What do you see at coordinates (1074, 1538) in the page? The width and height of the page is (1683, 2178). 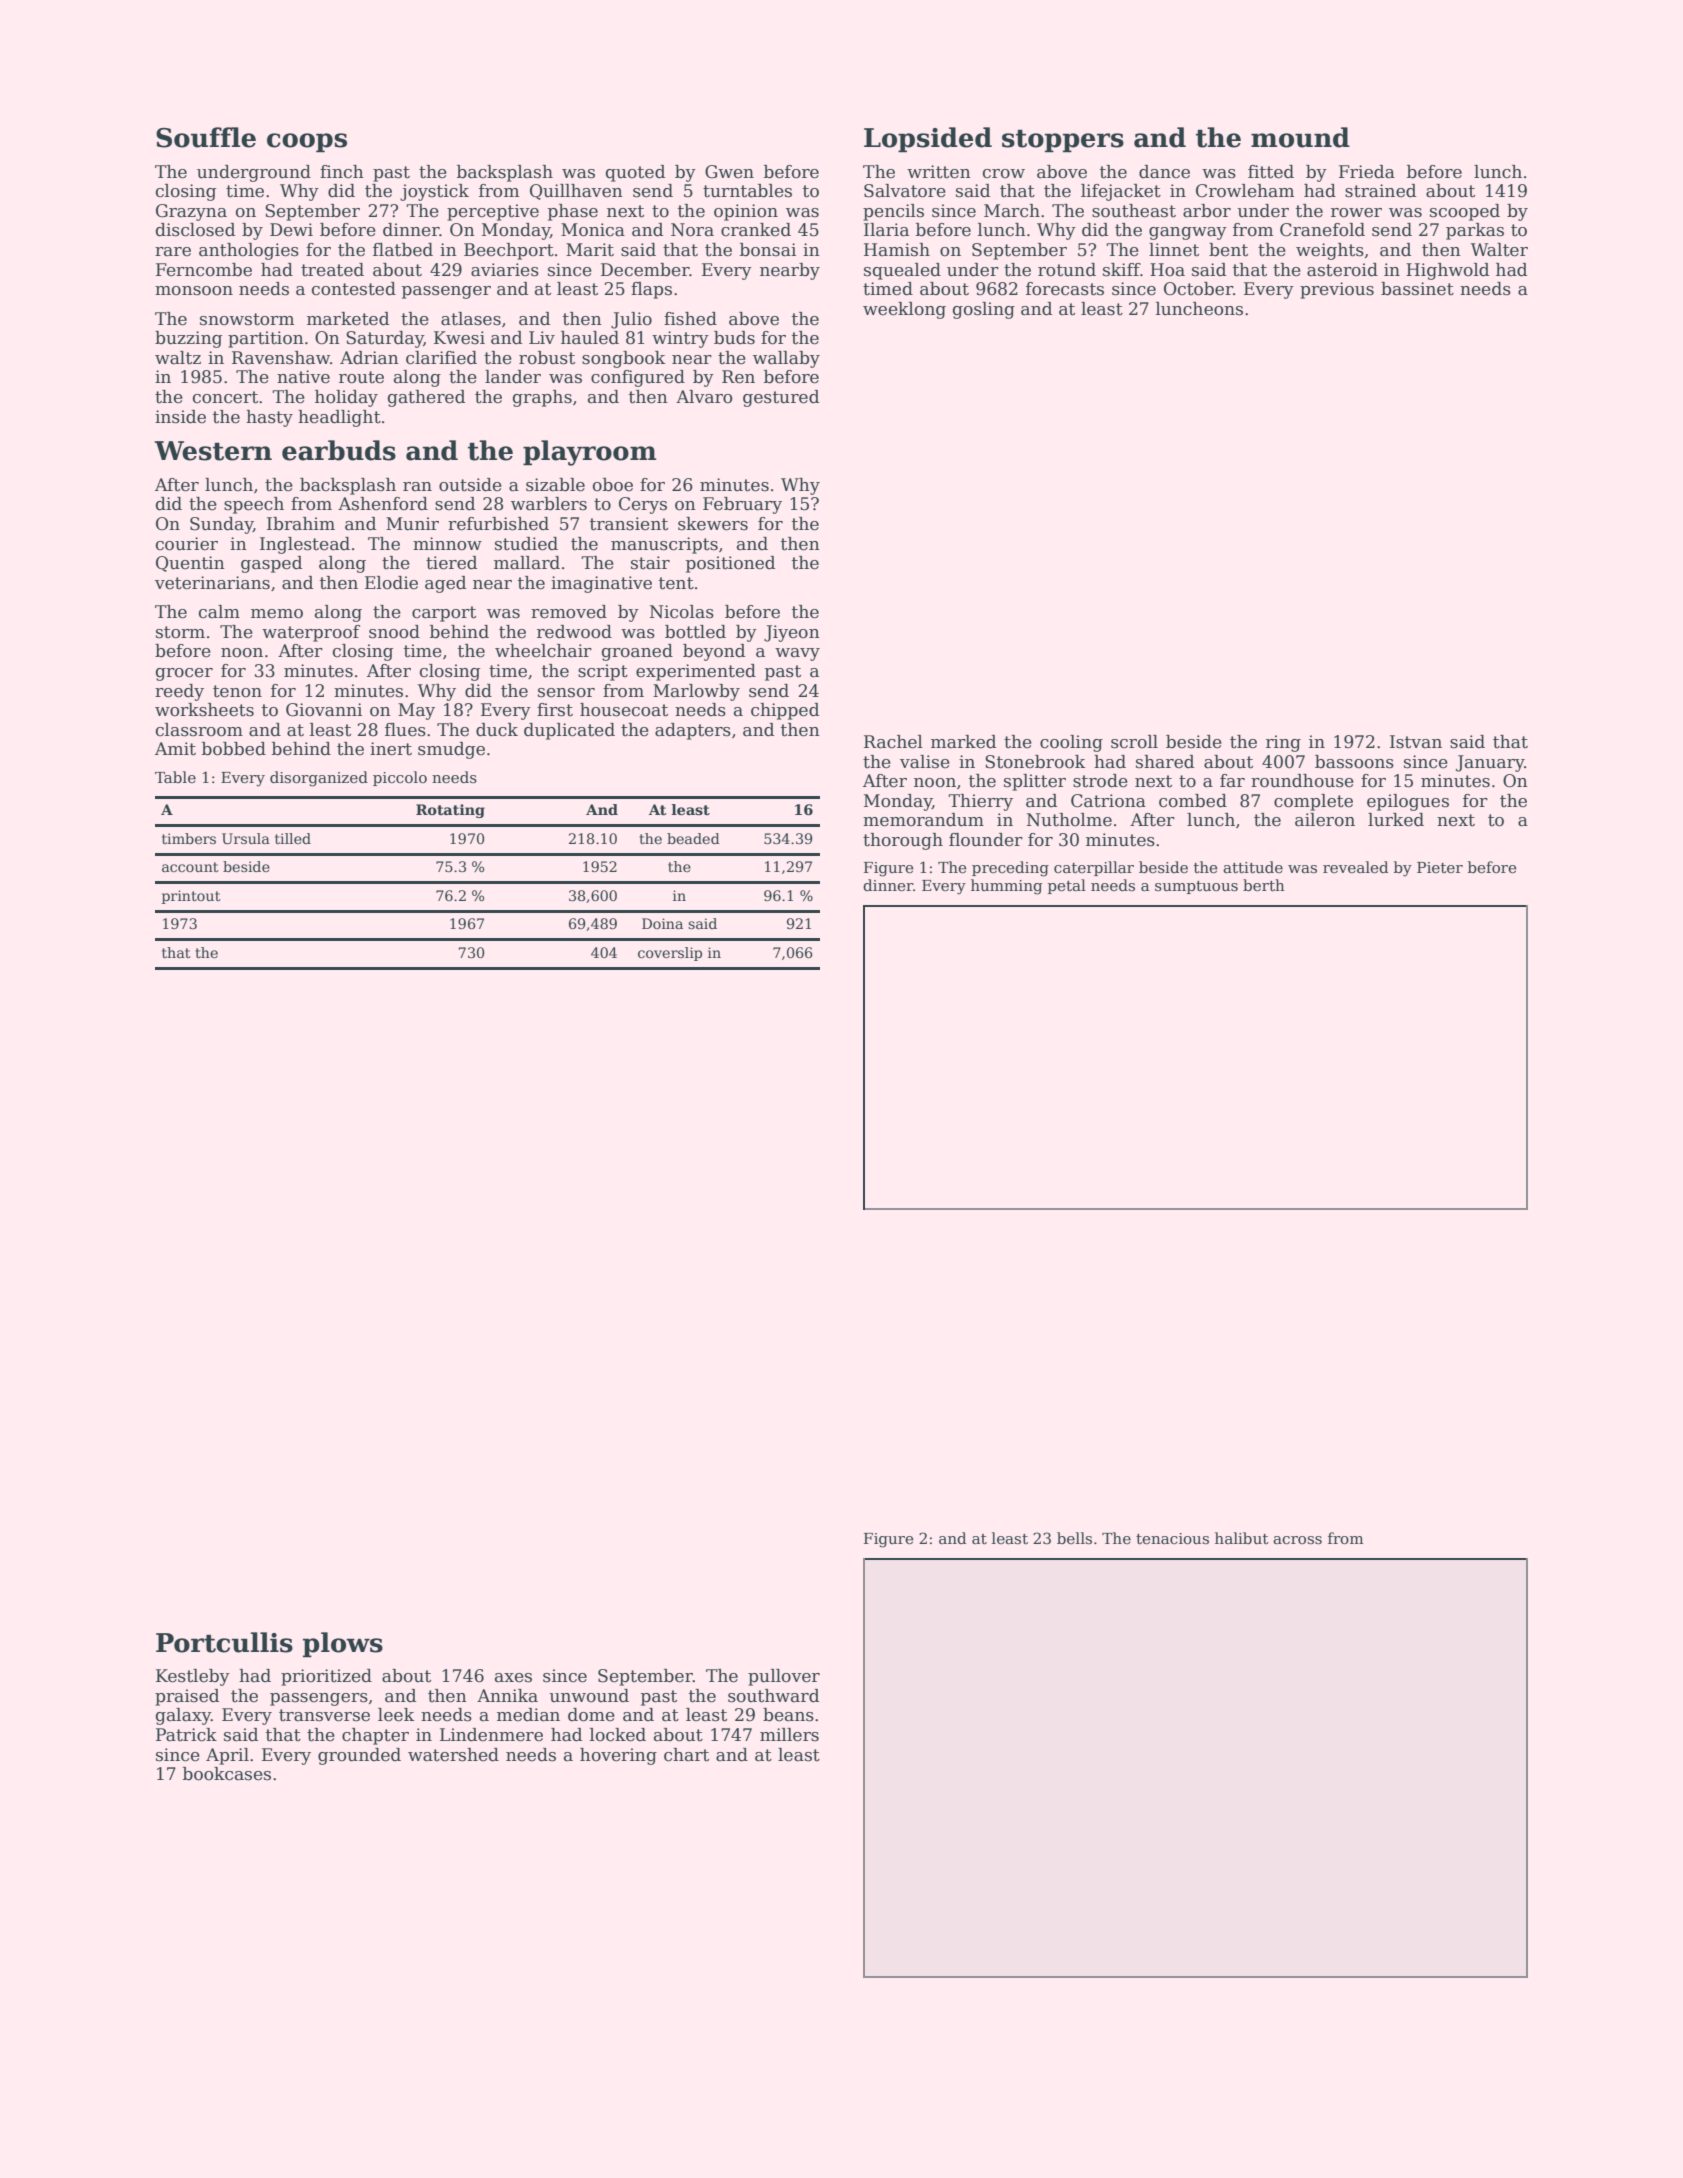 I see `bells` at bounding box center [1074, 1538].
